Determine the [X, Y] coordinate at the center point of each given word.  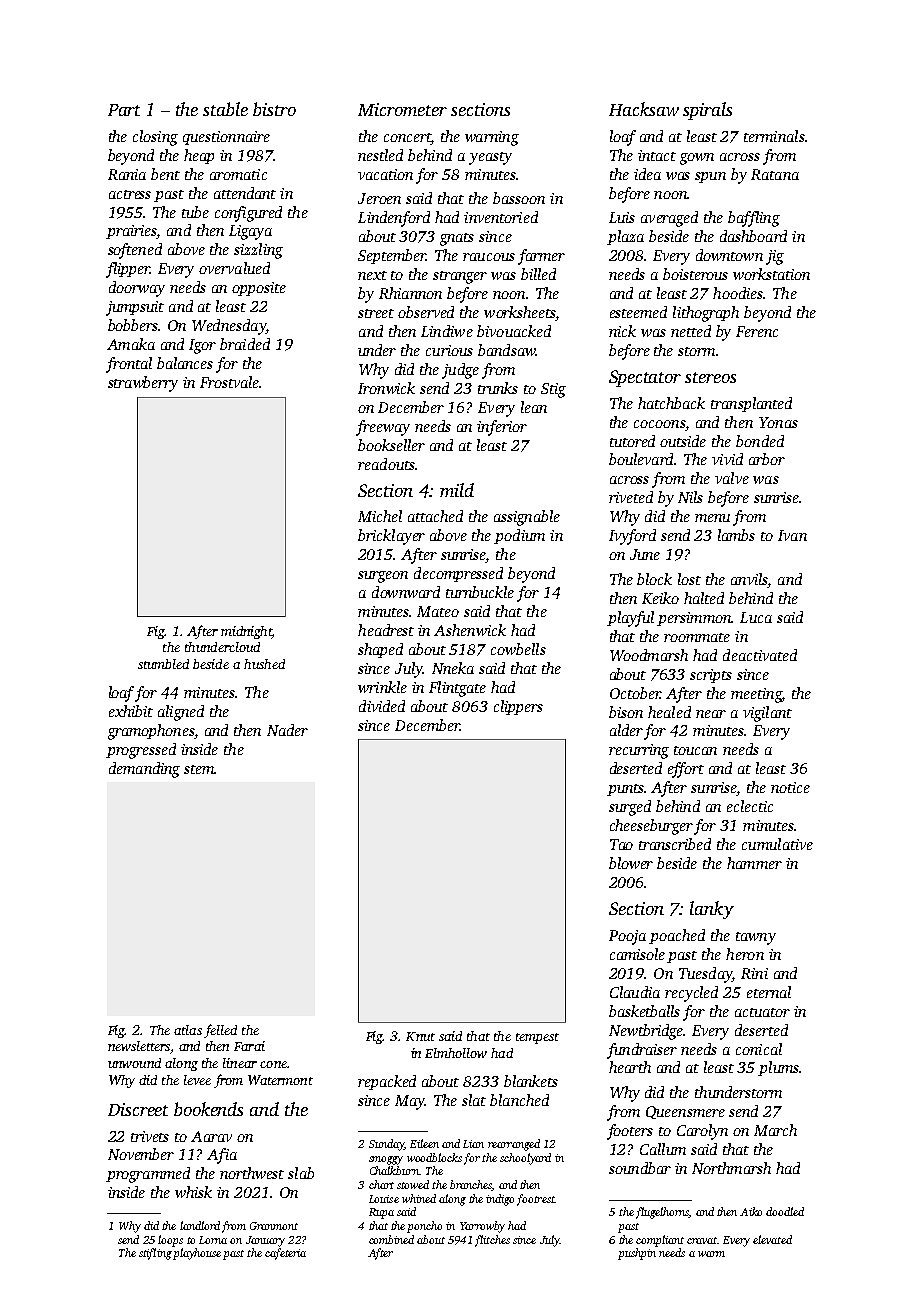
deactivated [760, 655]
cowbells [518, 649]
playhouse [197, 1254]
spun [710, 177]
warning [492, 138]
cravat [702, 1240]
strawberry [143, 384]
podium [519, 536]
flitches [492, 1241]
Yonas [778, 422]
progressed [141, 751]
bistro [274, 109]
